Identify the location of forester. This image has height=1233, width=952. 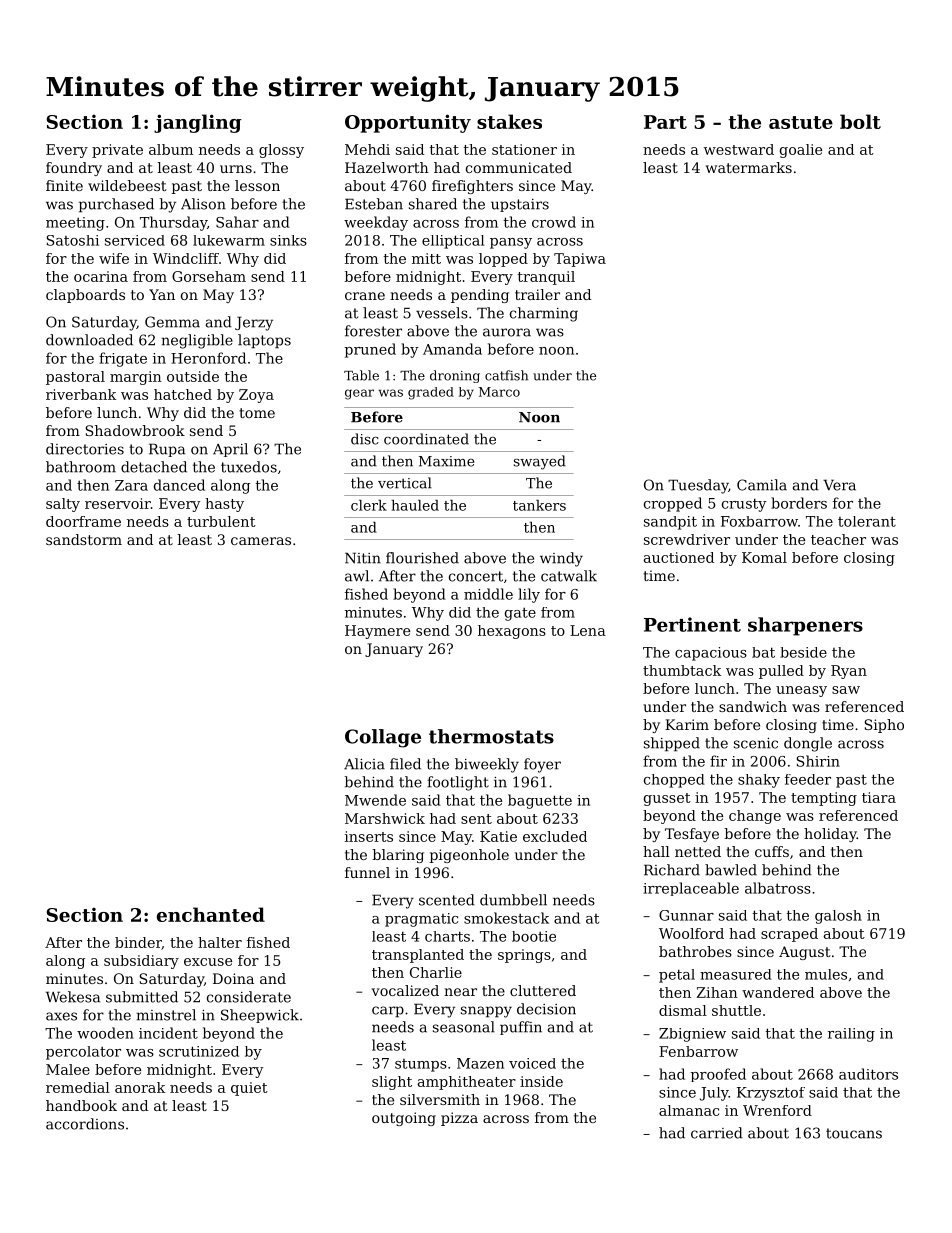
(373, 331).
